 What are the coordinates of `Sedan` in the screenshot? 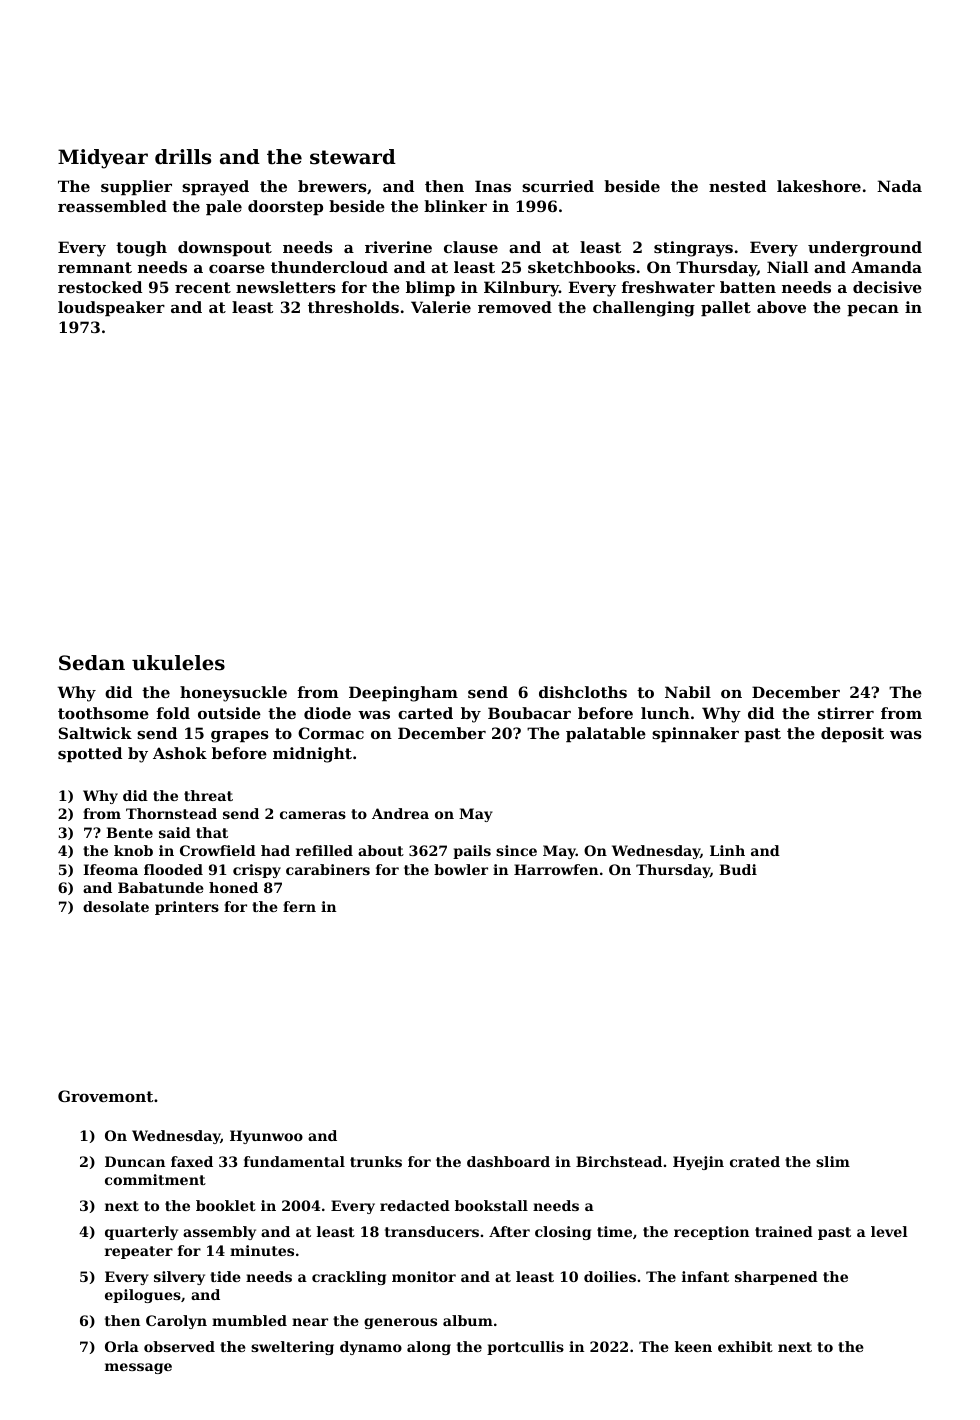 It's located at (92, 663).
